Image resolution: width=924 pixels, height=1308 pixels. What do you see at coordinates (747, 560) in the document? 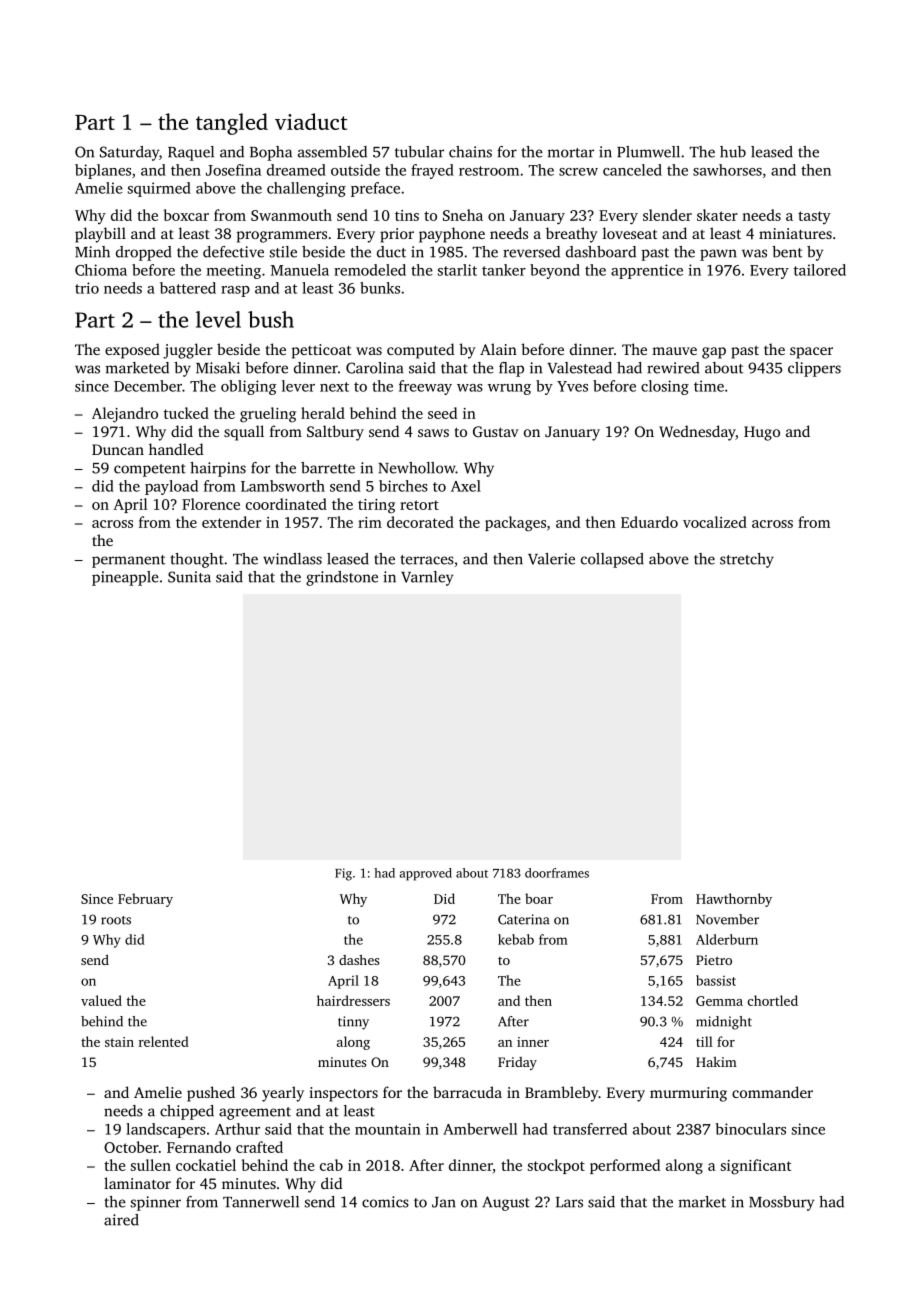
I see `stretchy` at bounding box center [747, 560].
